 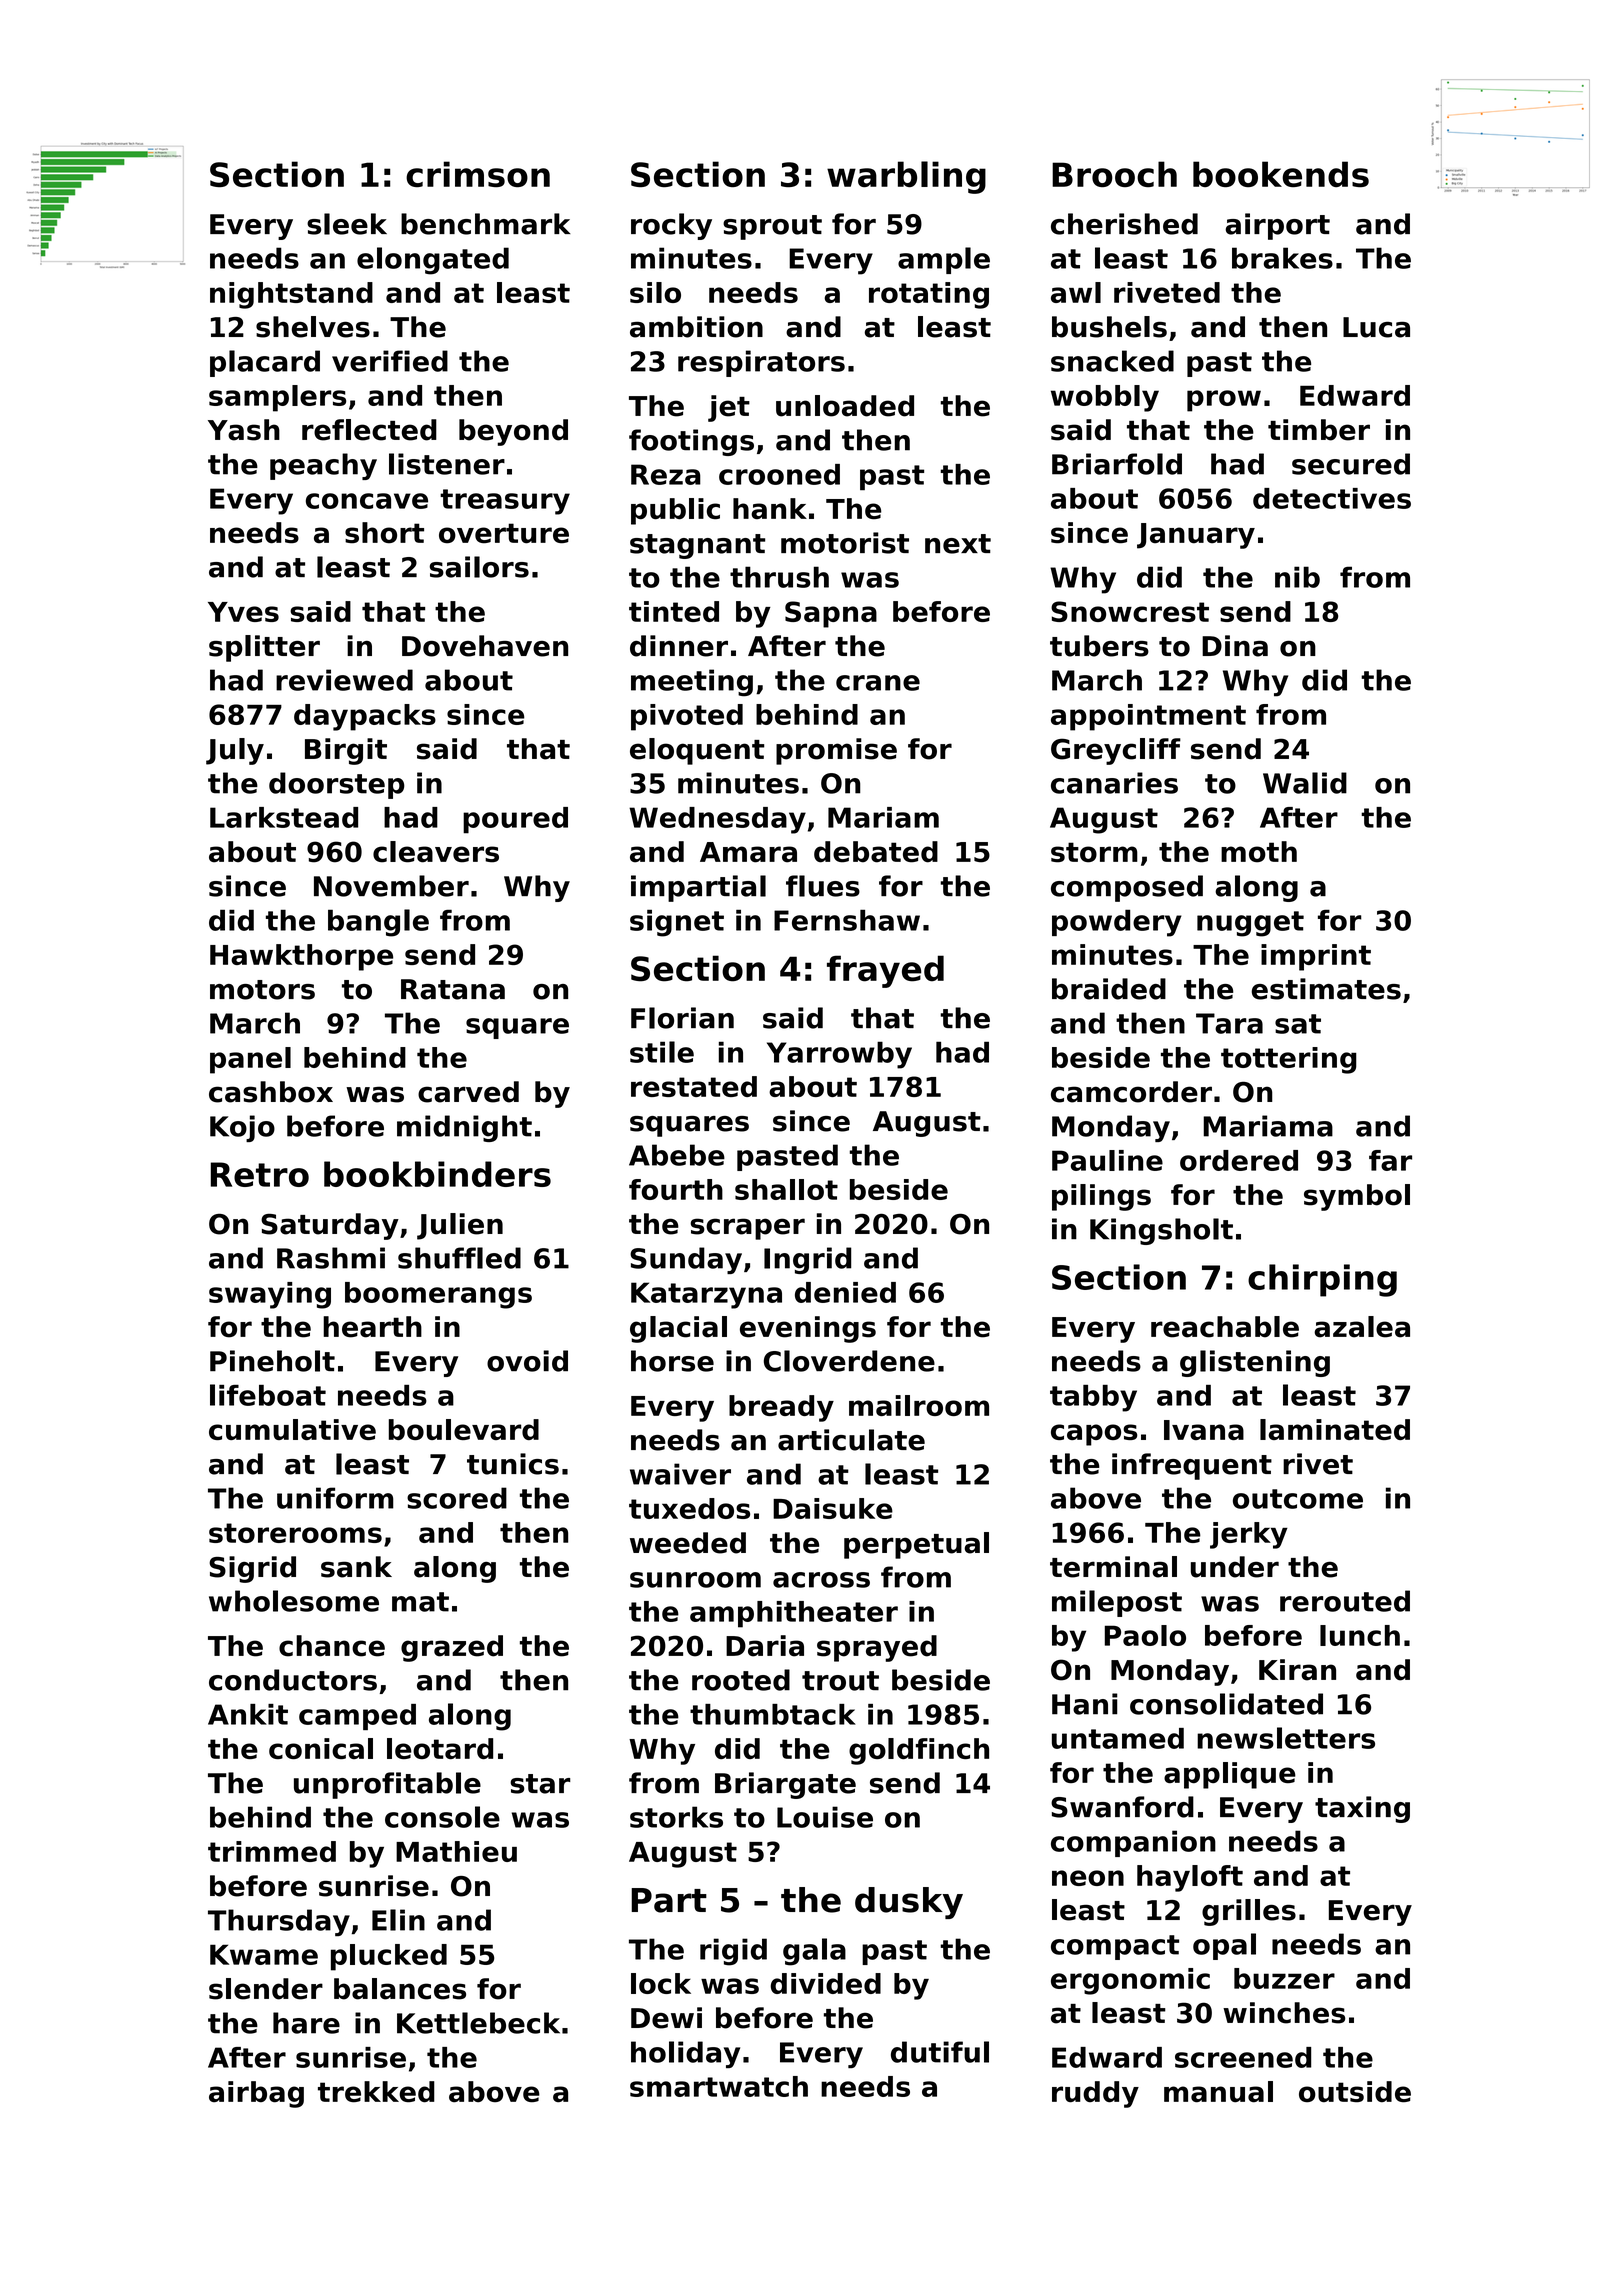 What do you see at coordinates (1259, 852) in the document?
I see `moth` at bounding box center [1259, 852].
